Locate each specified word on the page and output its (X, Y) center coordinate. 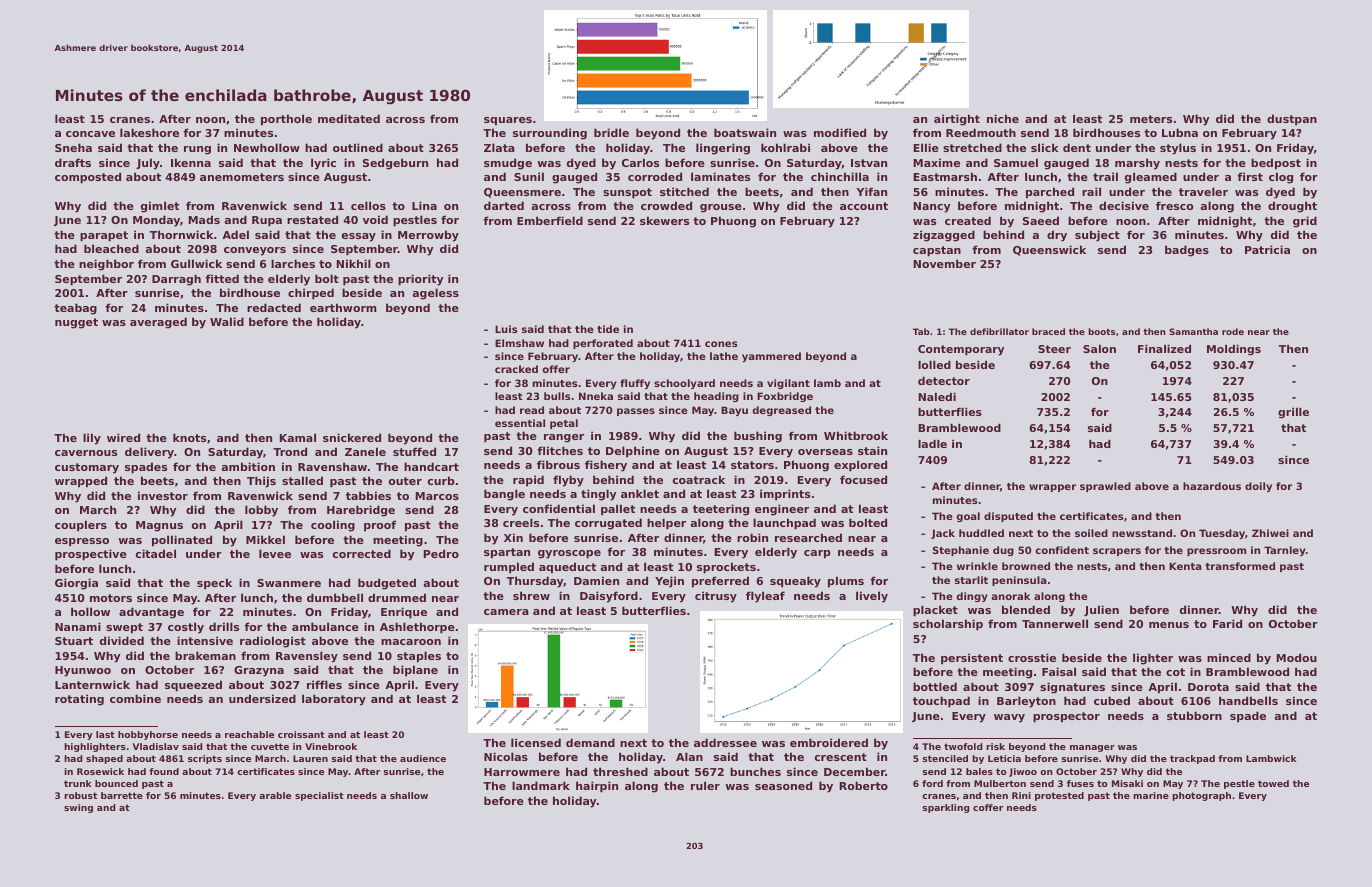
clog (1281, 178)
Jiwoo (1023, 772)
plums (846, 582)
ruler (705, 785)
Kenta (1185, 566)
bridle (611, 132)
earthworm (343, 307)
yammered (771, 357)
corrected (362, 553)
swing (78, 808)
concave (90, 134)
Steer (1054, 349)
